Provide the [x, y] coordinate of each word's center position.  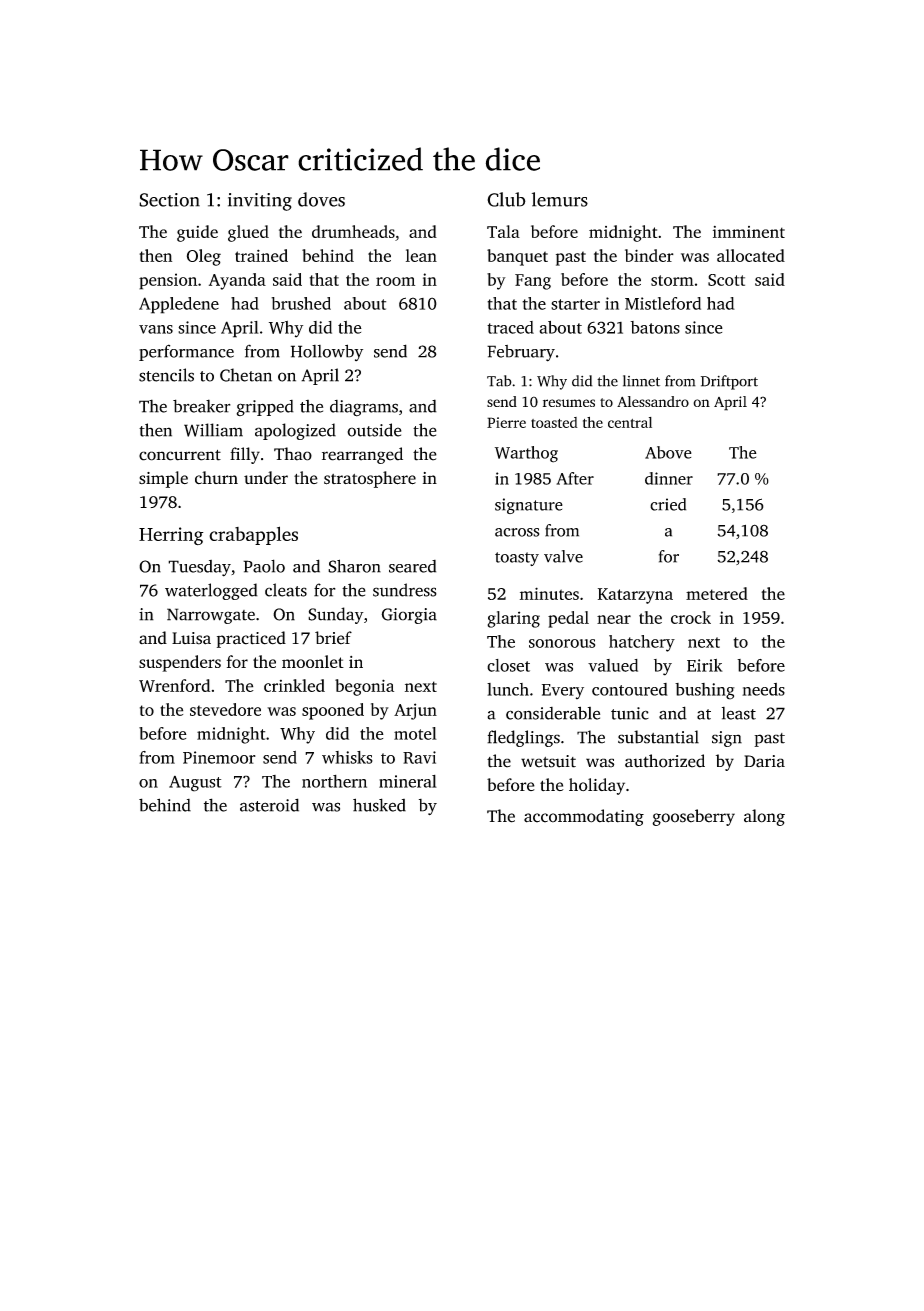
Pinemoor [219, 757]
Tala [503, 231]
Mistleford [663, 303]
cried [668, 504]
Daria [764, 761]
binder [649, 255]
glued [248, 233]
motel [415, 733]
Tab [499, 381]
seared [412, 566]
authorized [665, 761]
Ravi [419, 757]
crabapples [253, 535]
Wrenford [174, 685]
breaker [202, 406]
